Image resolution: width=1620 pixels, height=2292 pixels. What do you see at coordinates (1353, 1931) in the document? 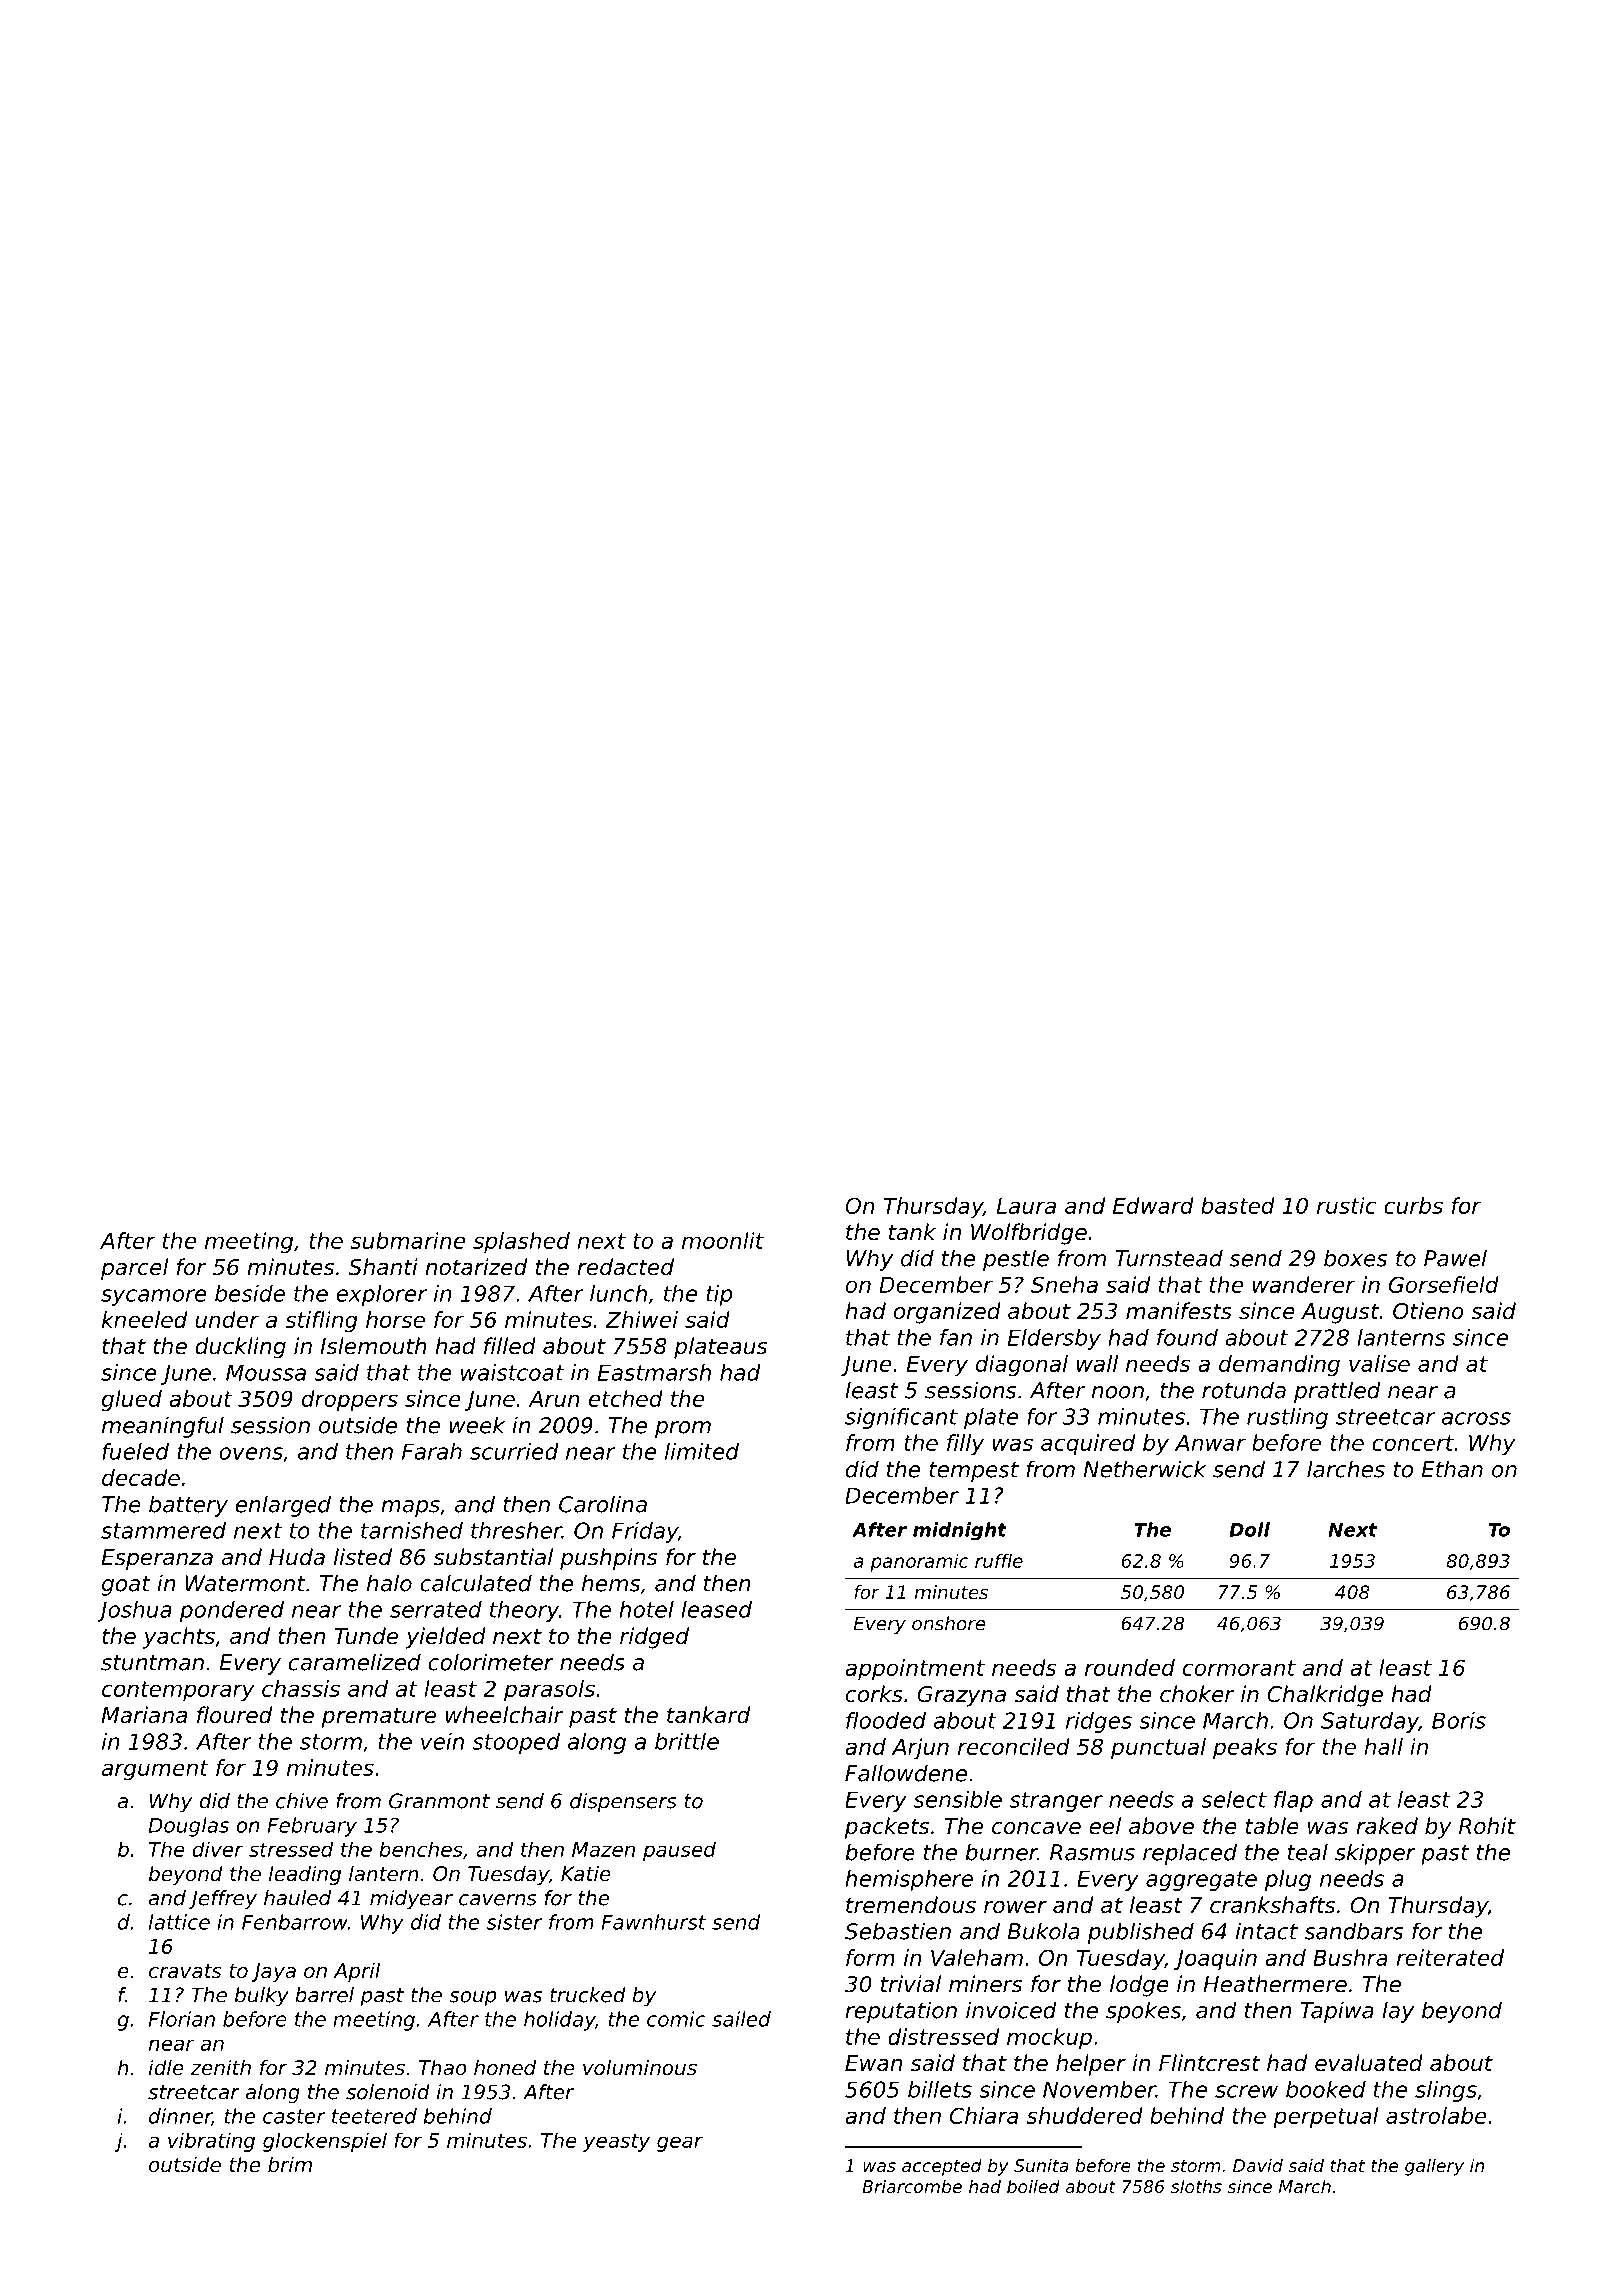
I see `sandbars` at bounding box center [1353, 1931].
